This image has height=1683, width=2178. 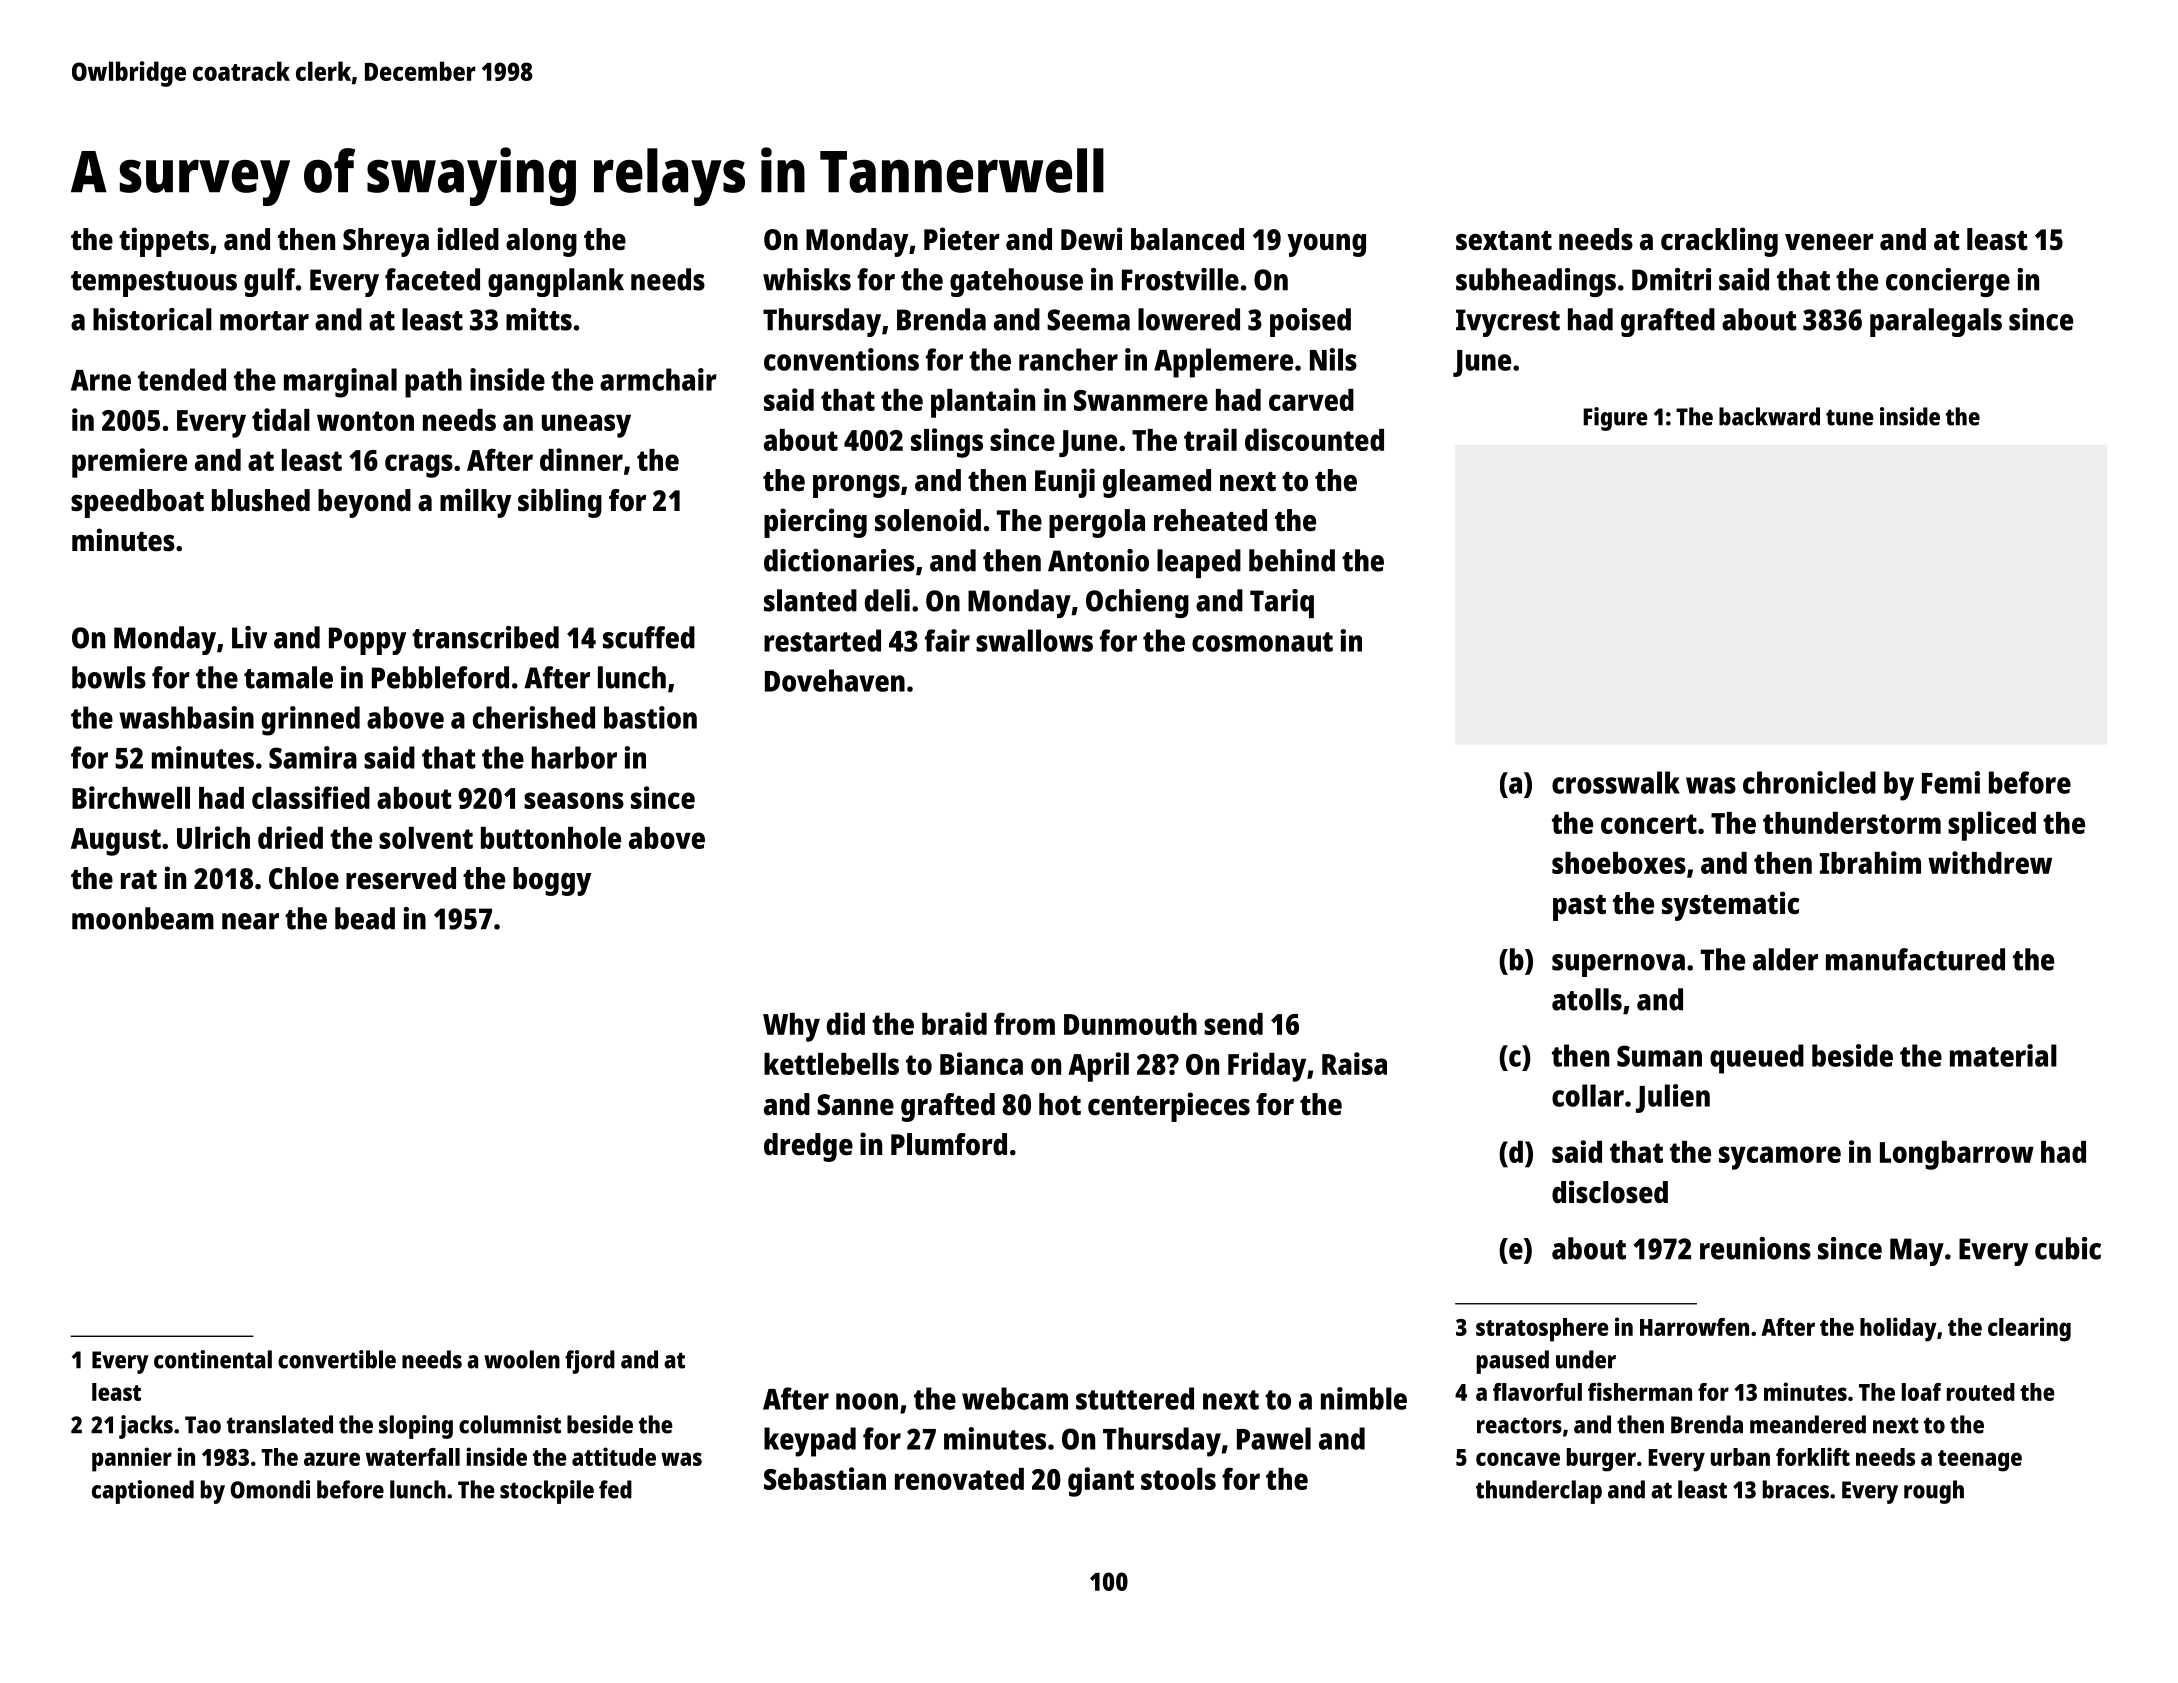 What do you see at coordinates (815, 523) in the image?
I see `piercing` at bounding box center [815, 523].
